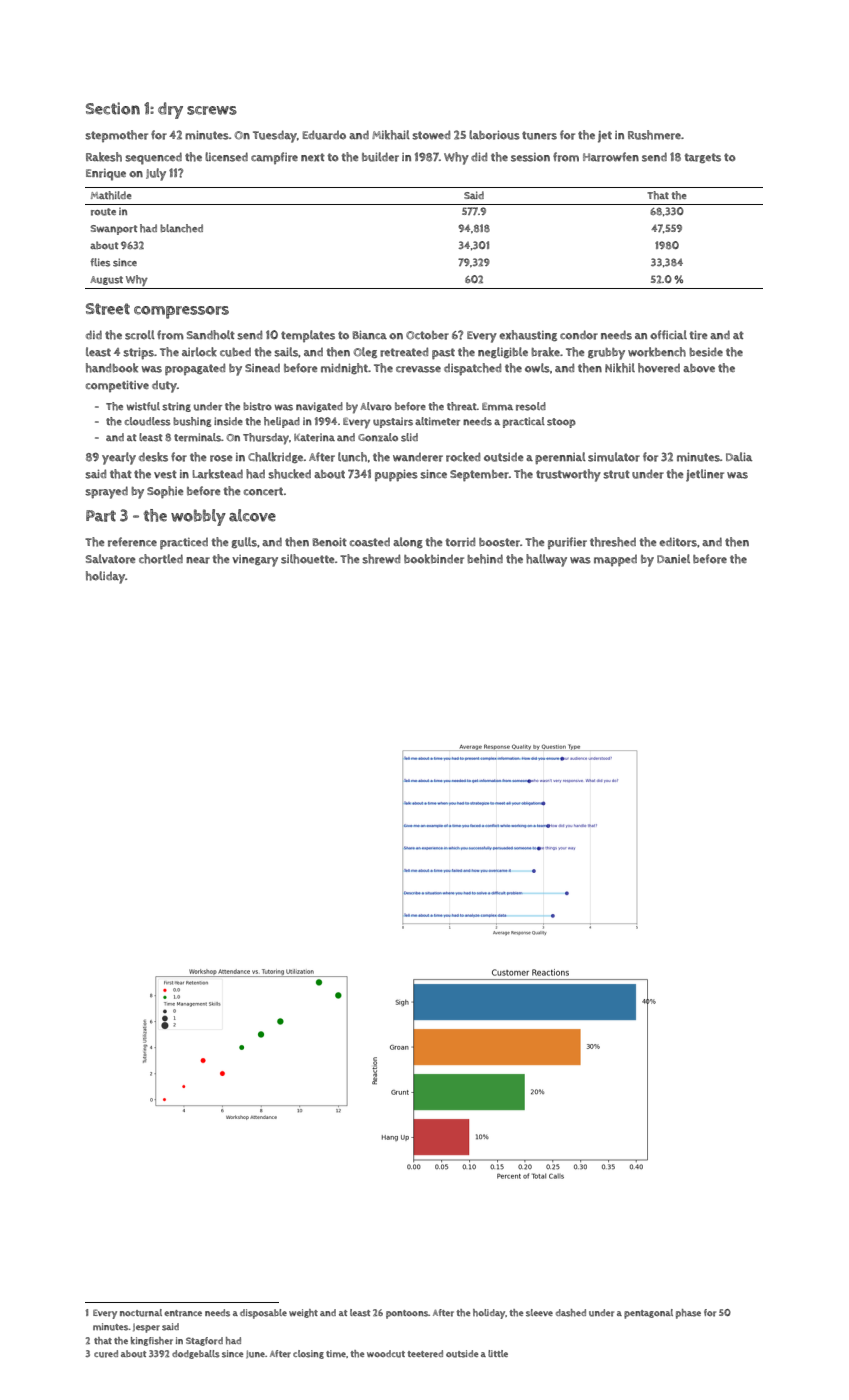 This screenshot has height=1400, width=849. What do you see at coordinates (654, 135) in the screenshot?
I see `Rushmere` at bounding box center [654, 135].
